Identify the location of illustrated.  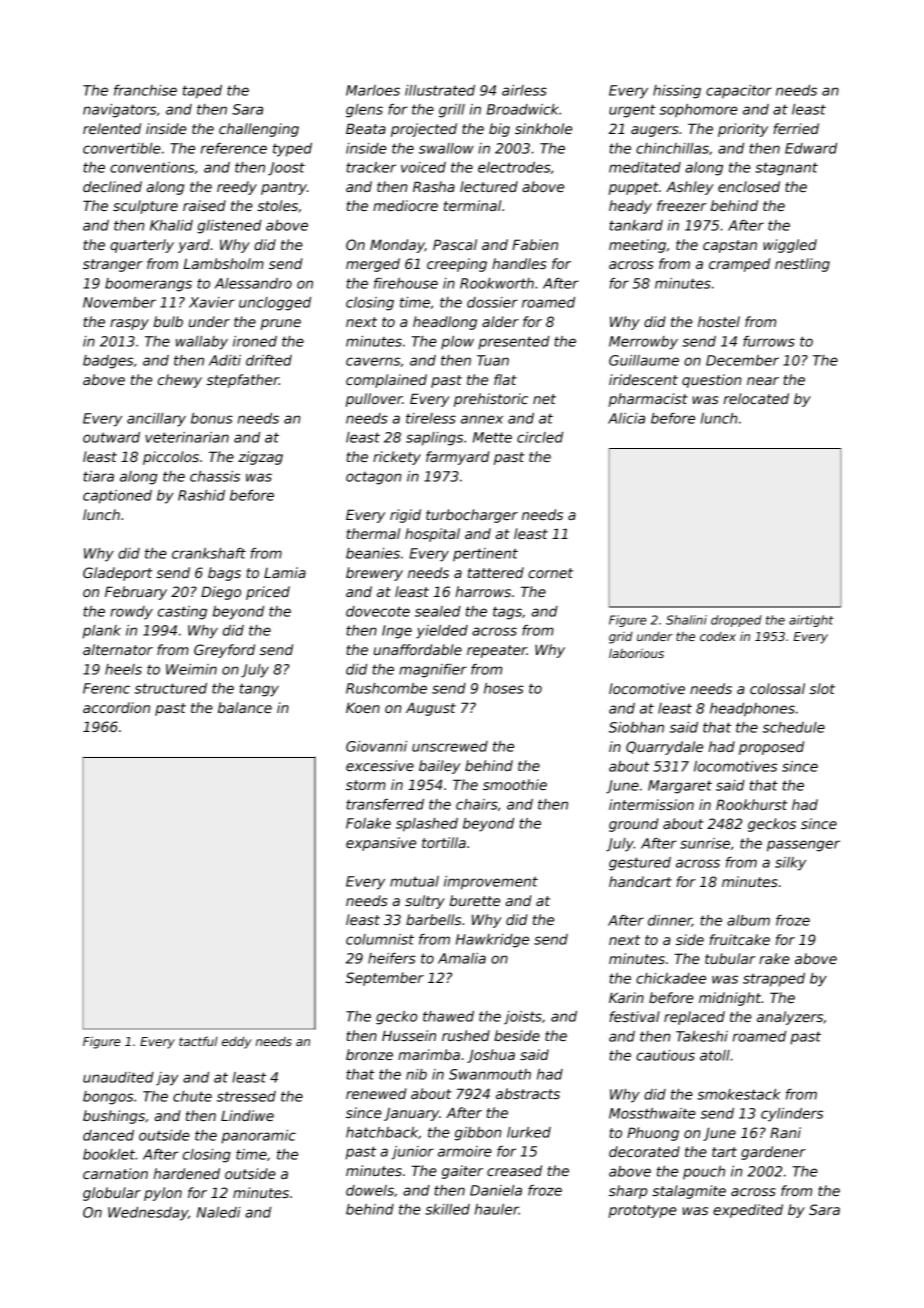
(440, 90).
